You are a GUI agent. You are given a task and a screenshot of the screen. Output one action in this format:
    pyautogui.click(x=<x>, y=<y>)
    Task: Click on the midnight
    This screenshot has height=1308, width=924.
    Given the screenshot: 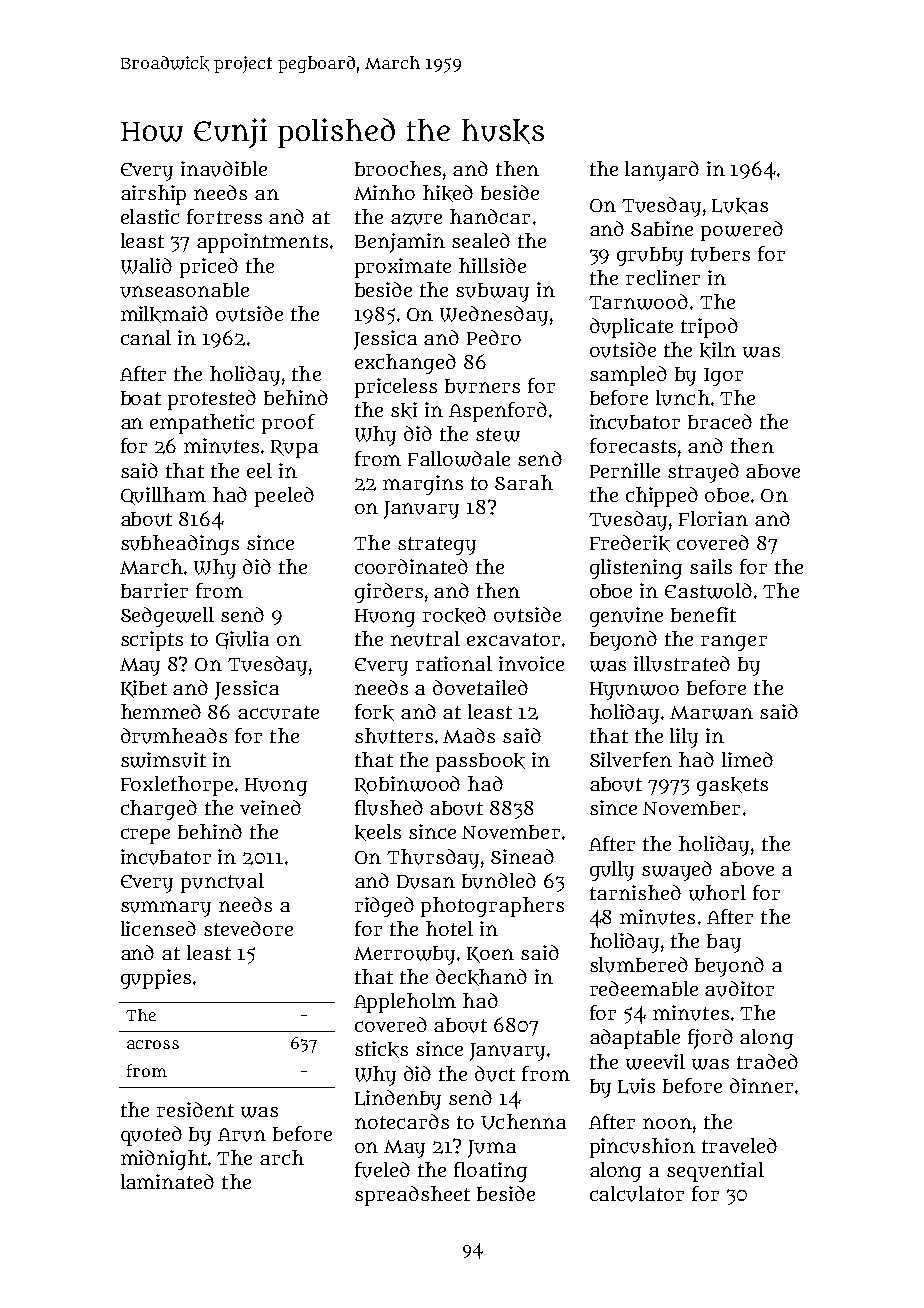 What is the action you would take?
    pyautogui.click(x=164, y=1160)
